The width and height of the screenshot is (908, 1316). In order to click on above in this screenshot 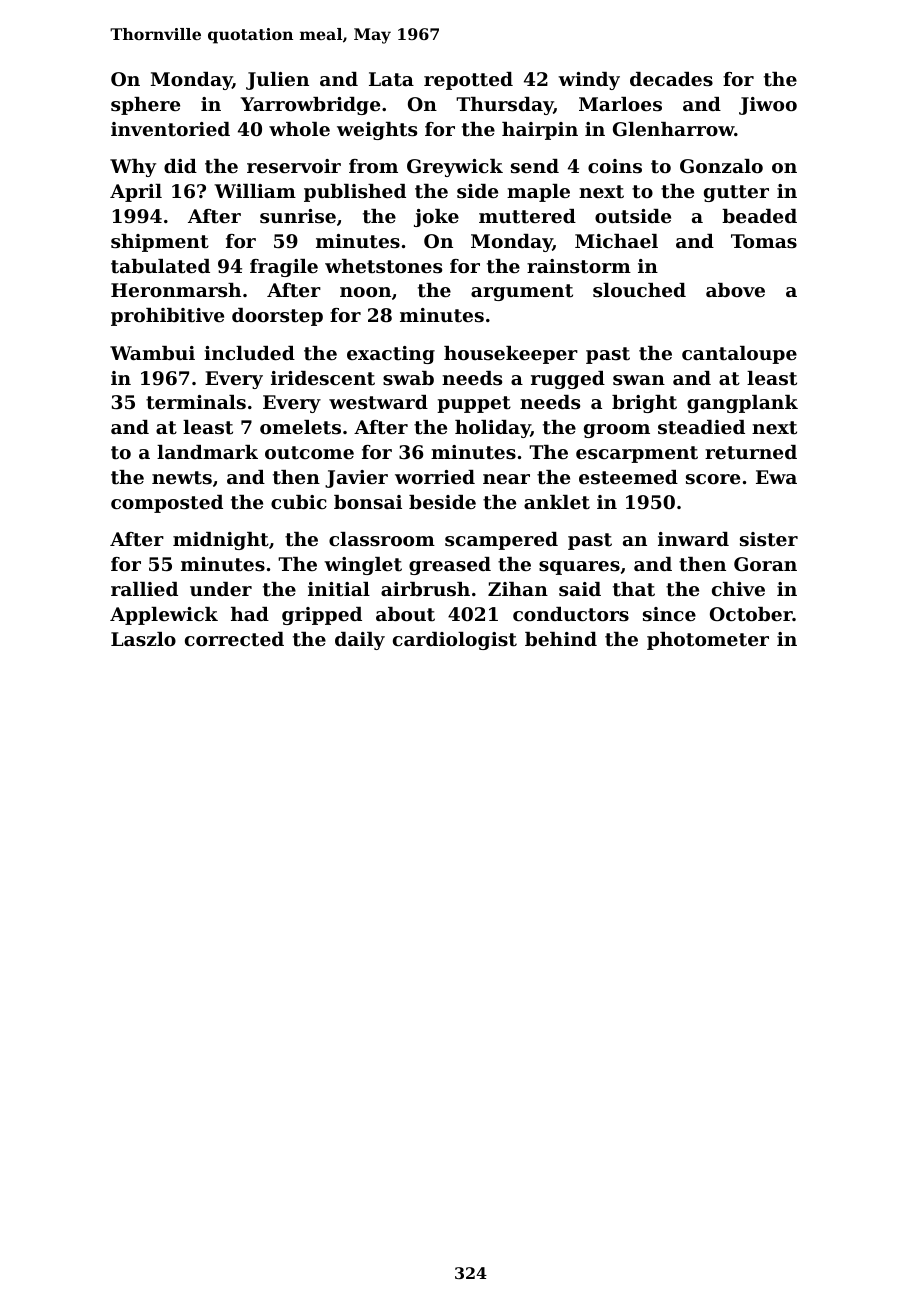, I will do `click(735, 290)`.
